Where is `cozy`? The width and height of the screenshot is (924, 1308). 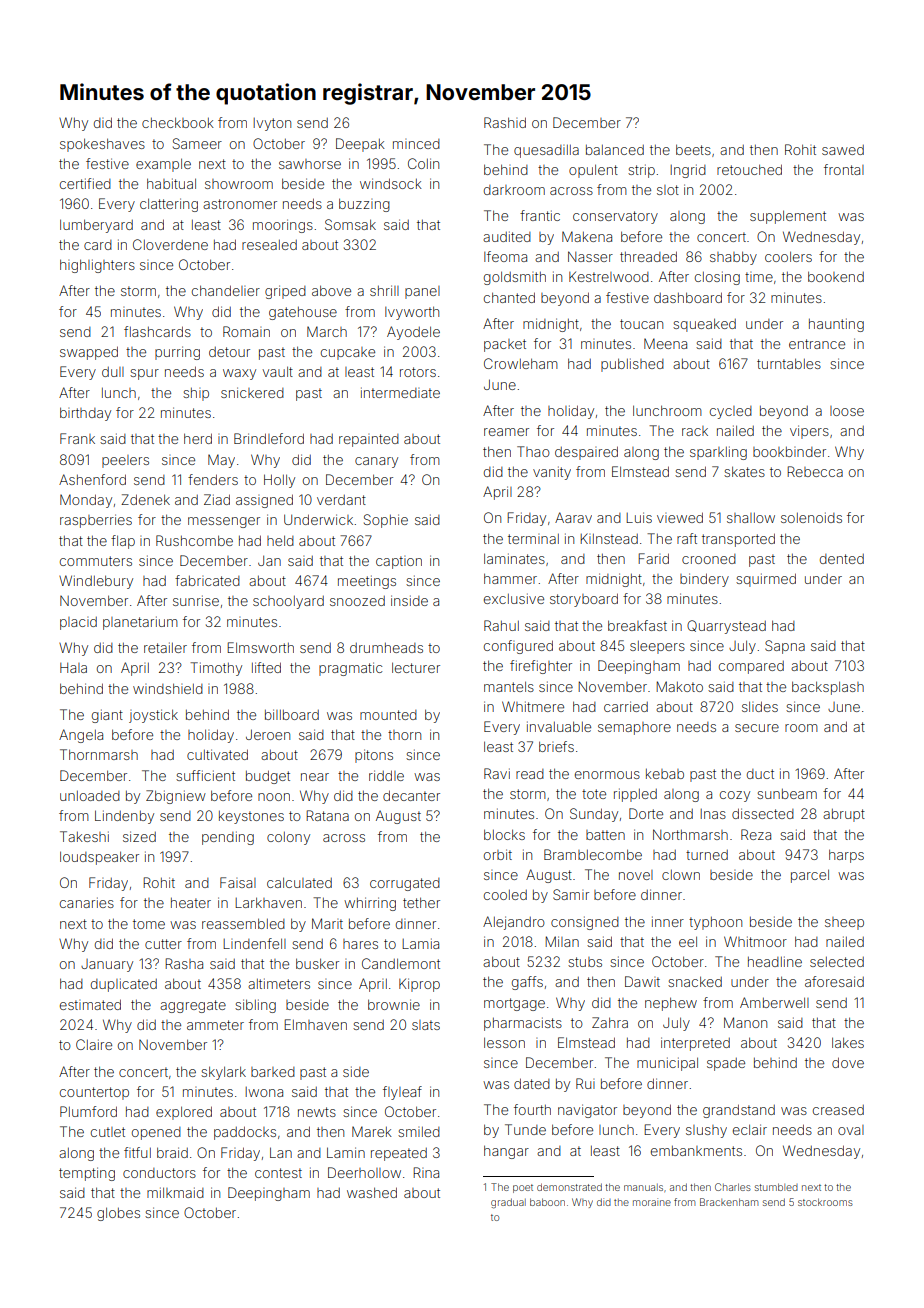
cozy is located at coordinates (735, 796).
